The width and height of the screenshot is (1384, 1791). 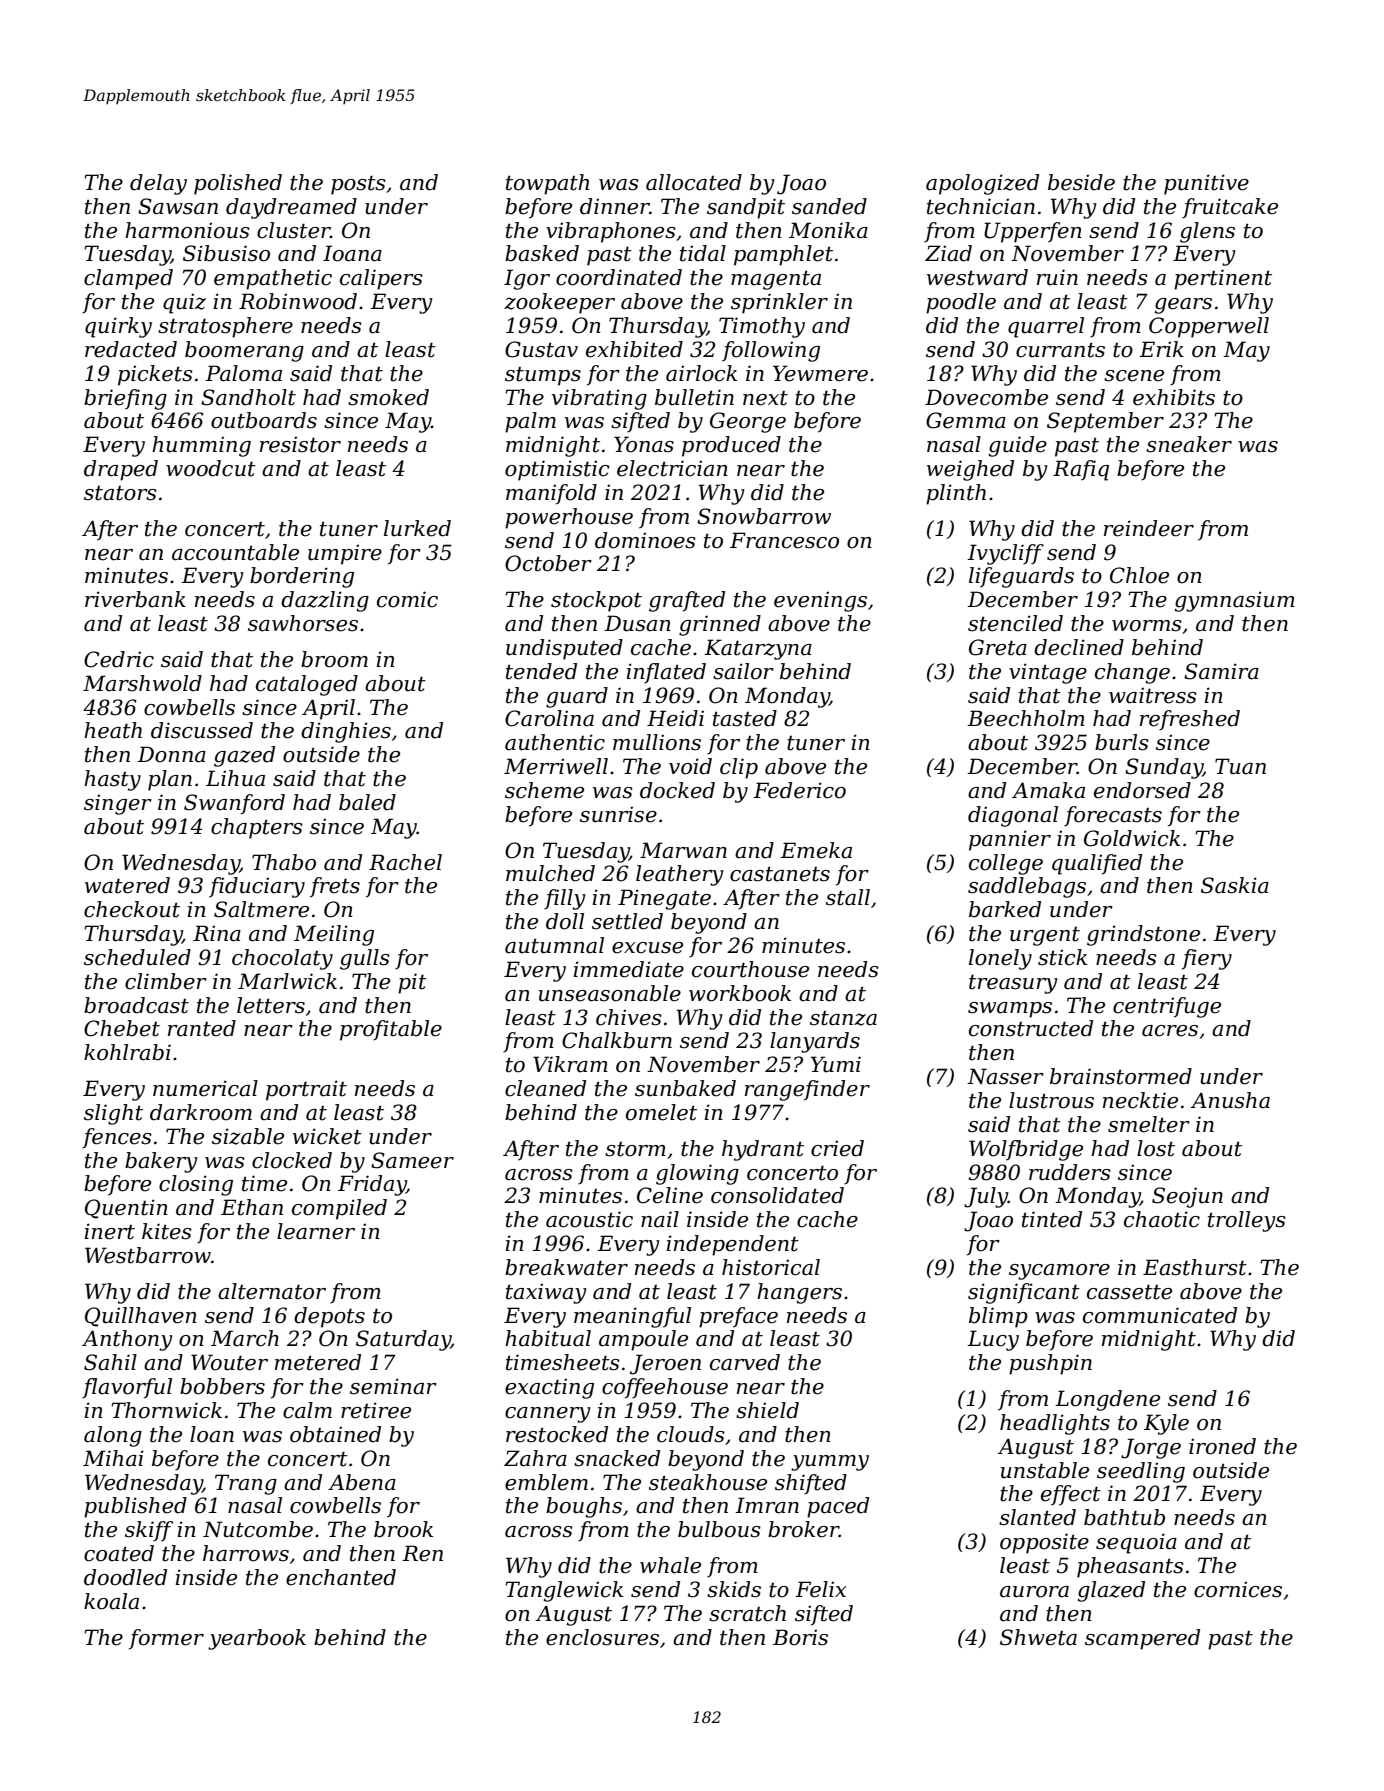 What do you see at coordinates (602, 1637) in the screenshot?
I see `enclosures` at bounding box center [602, 1637].
